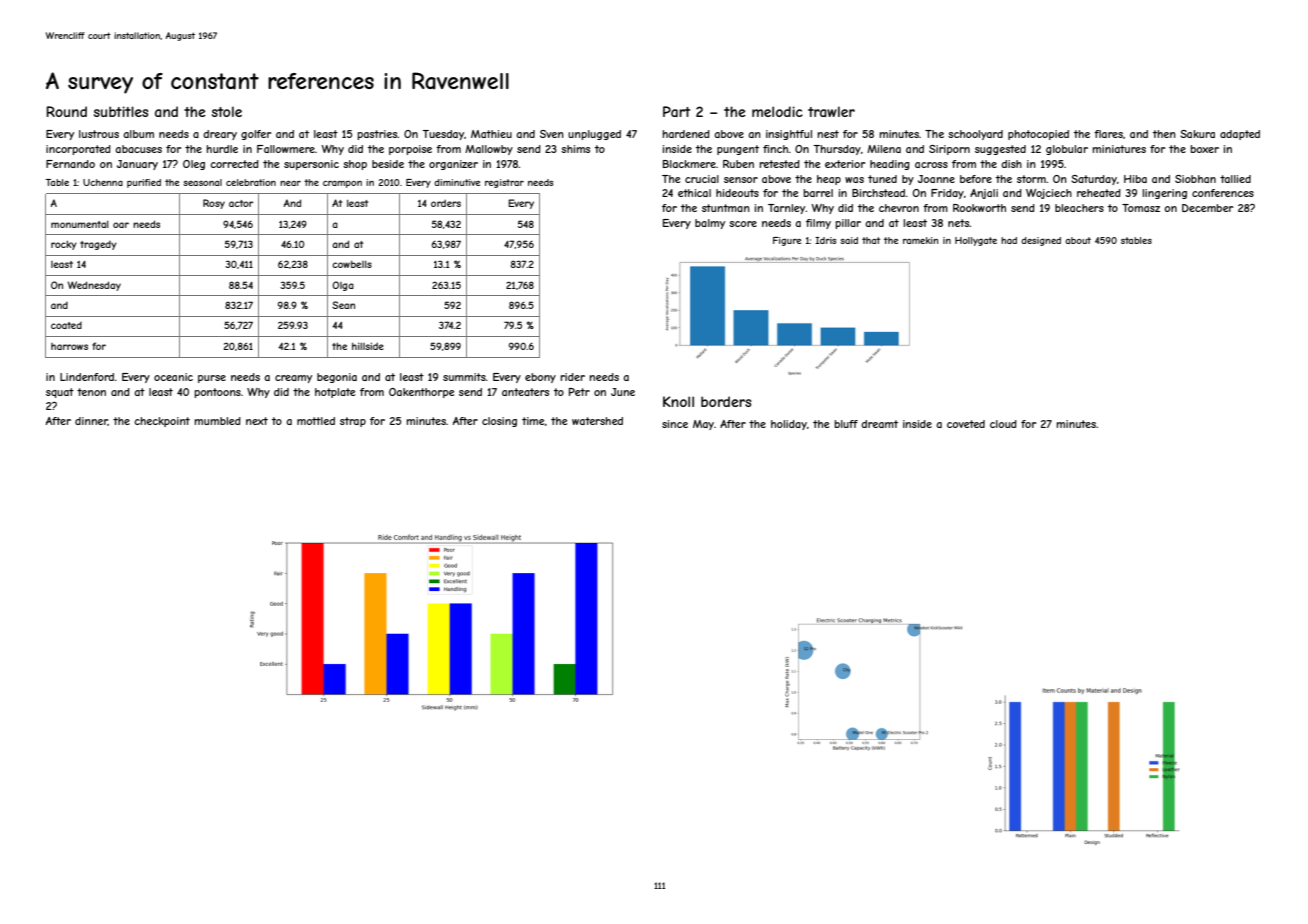  I want to click on lustrous, so click(99, 134).
